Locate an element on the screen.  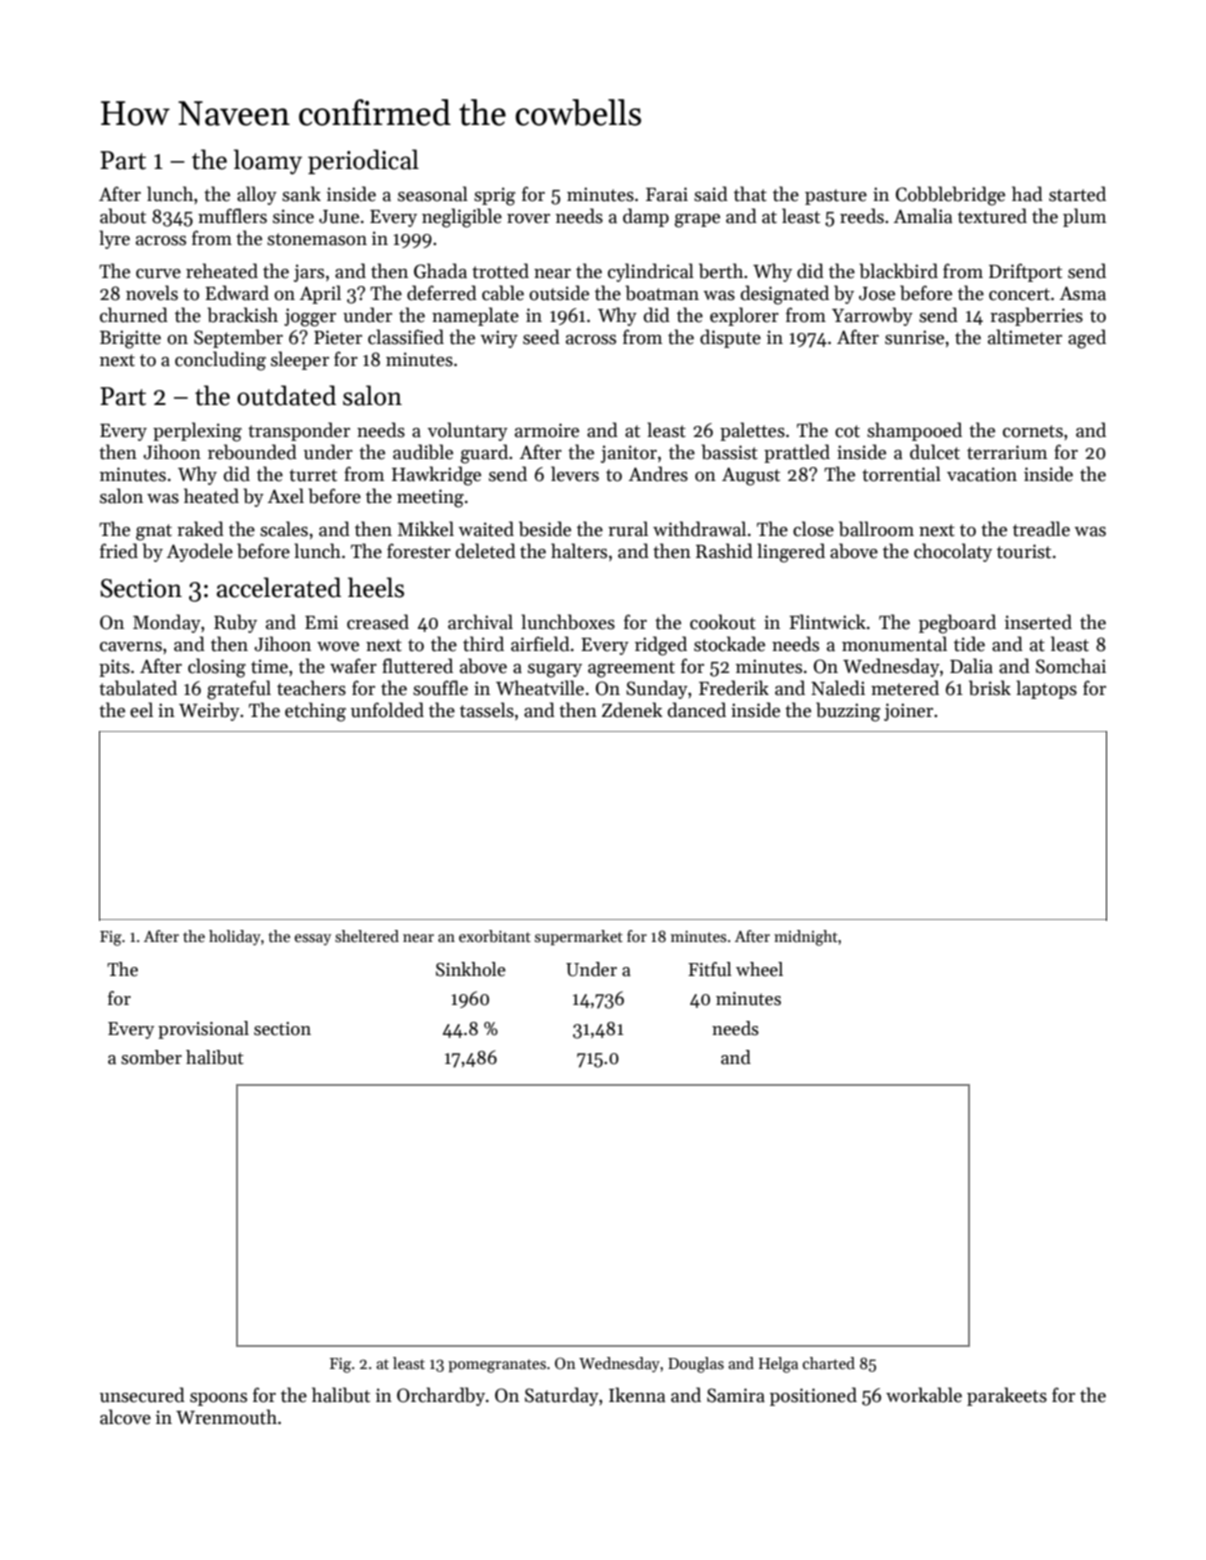
etching is located at coordinates (315, 712).
